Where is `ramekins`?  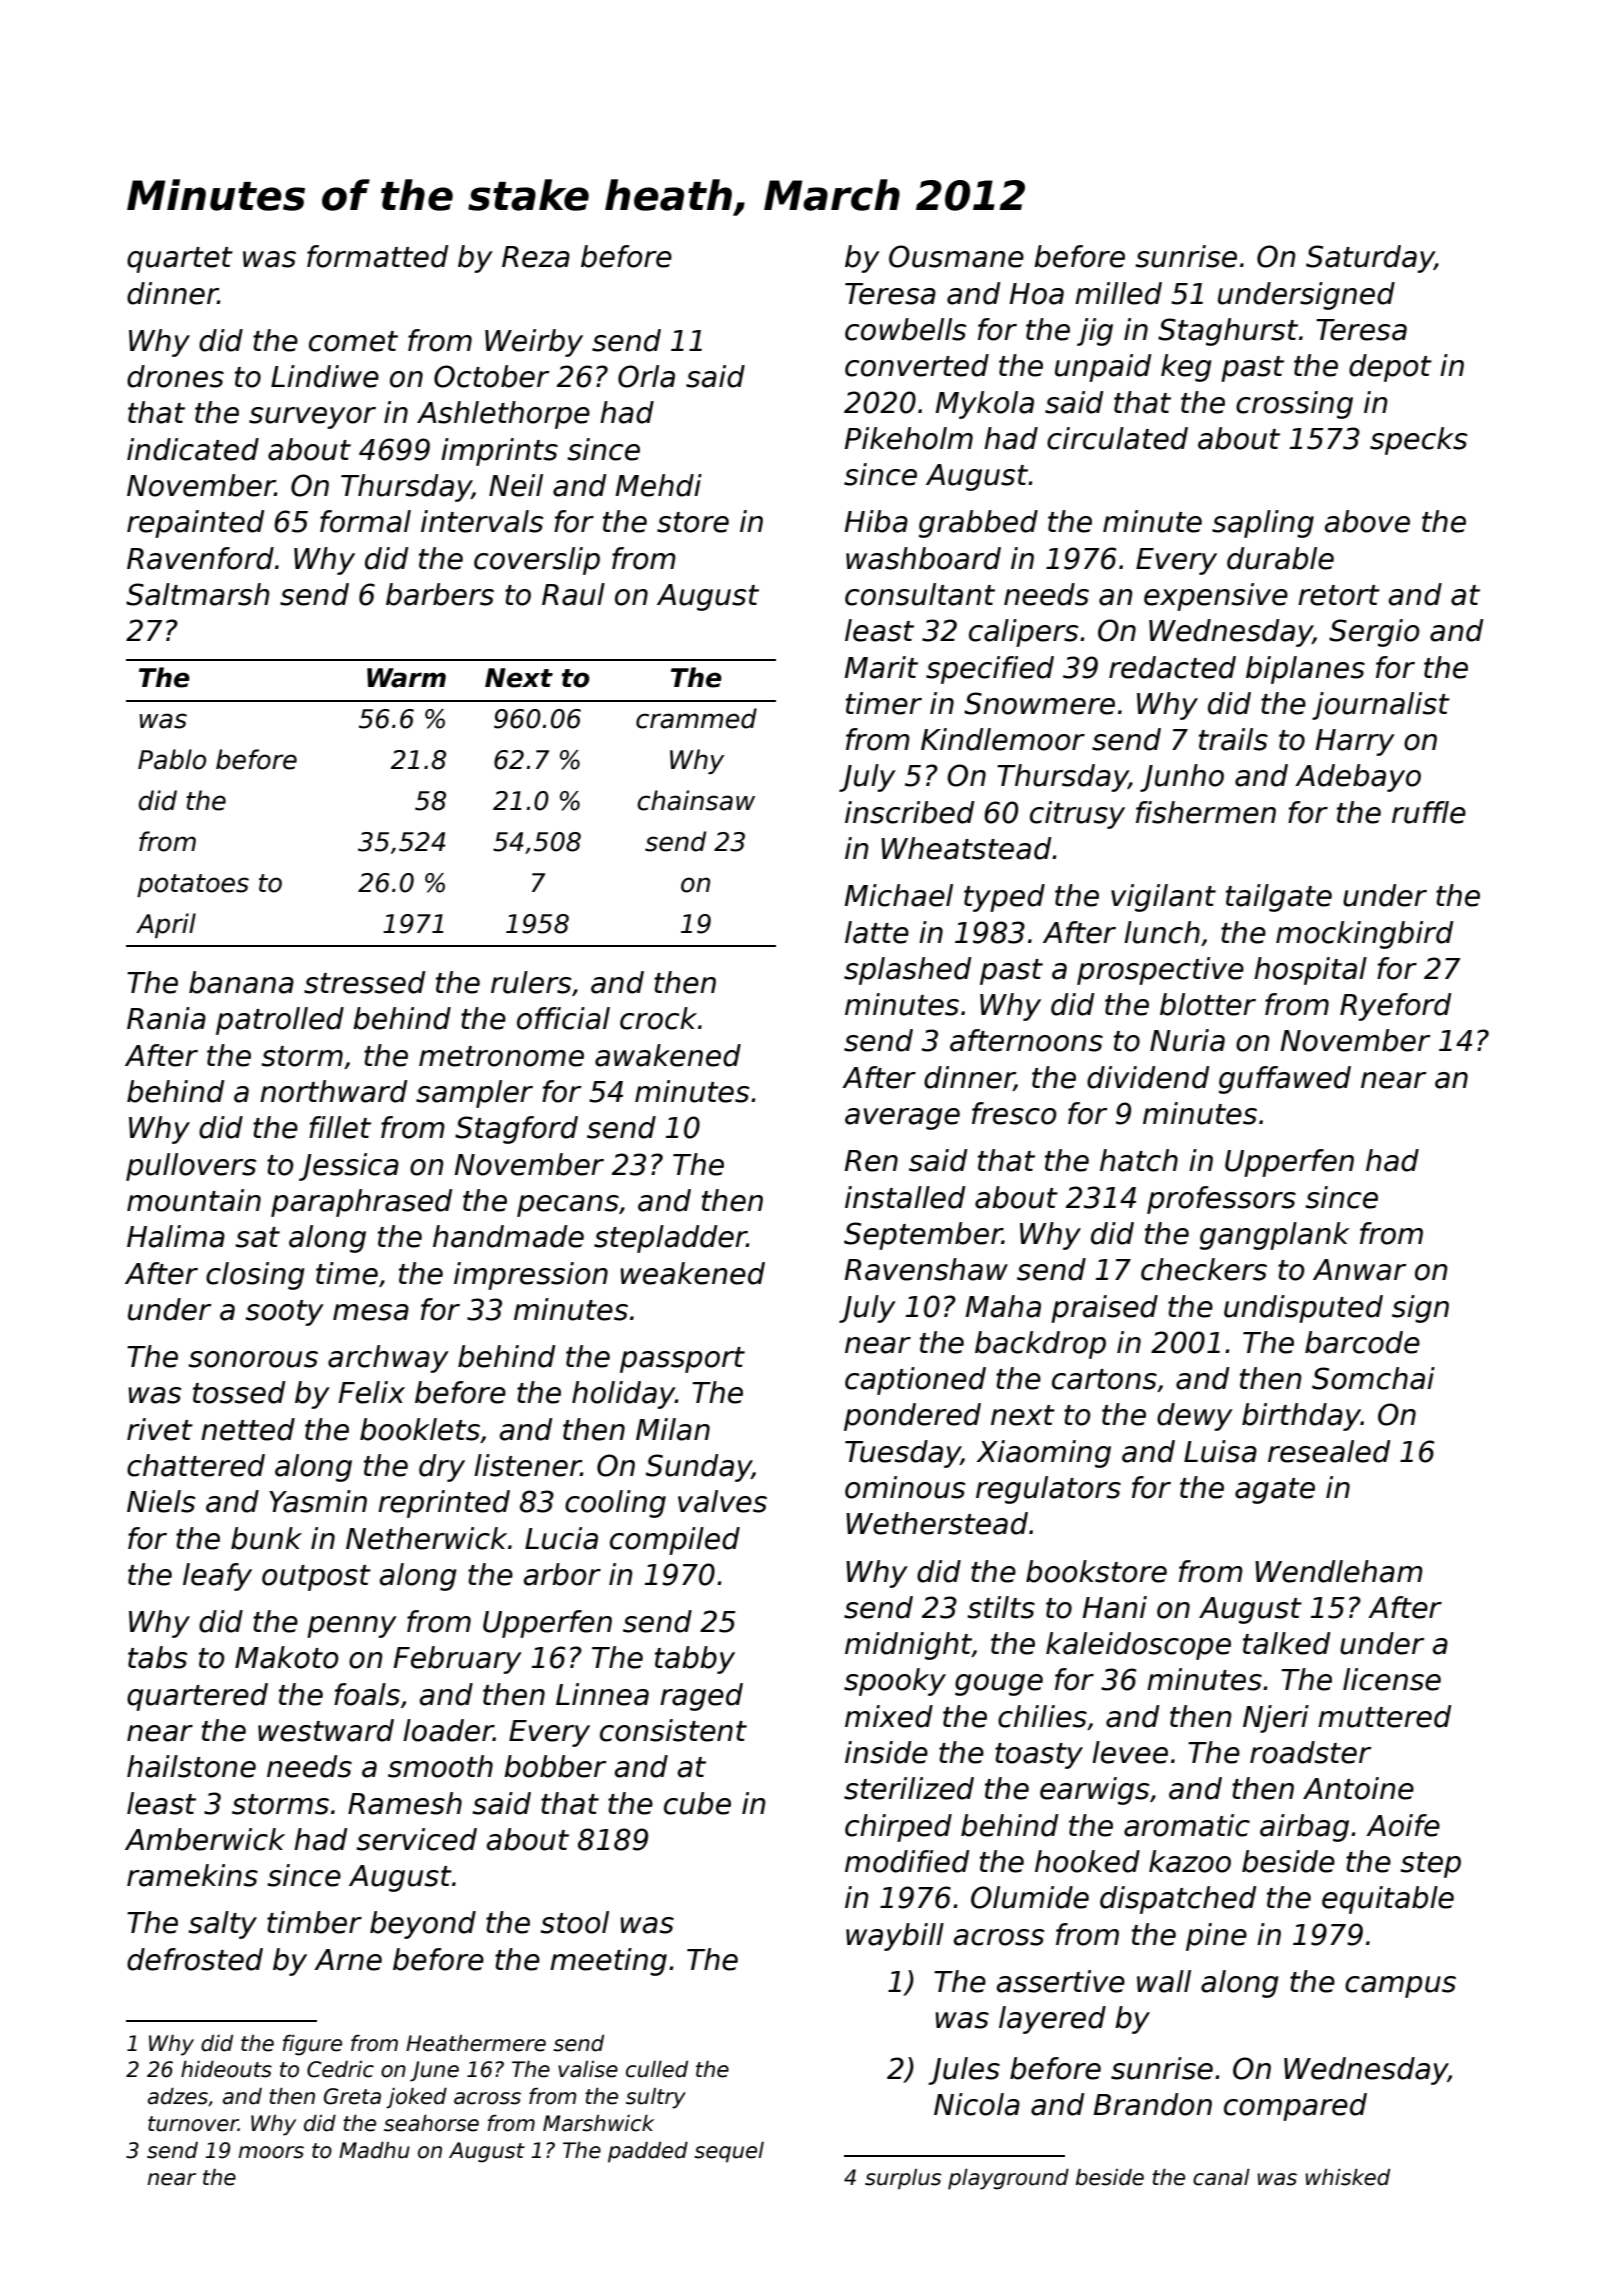
ramekins is located at coordinates (192, 1875).
